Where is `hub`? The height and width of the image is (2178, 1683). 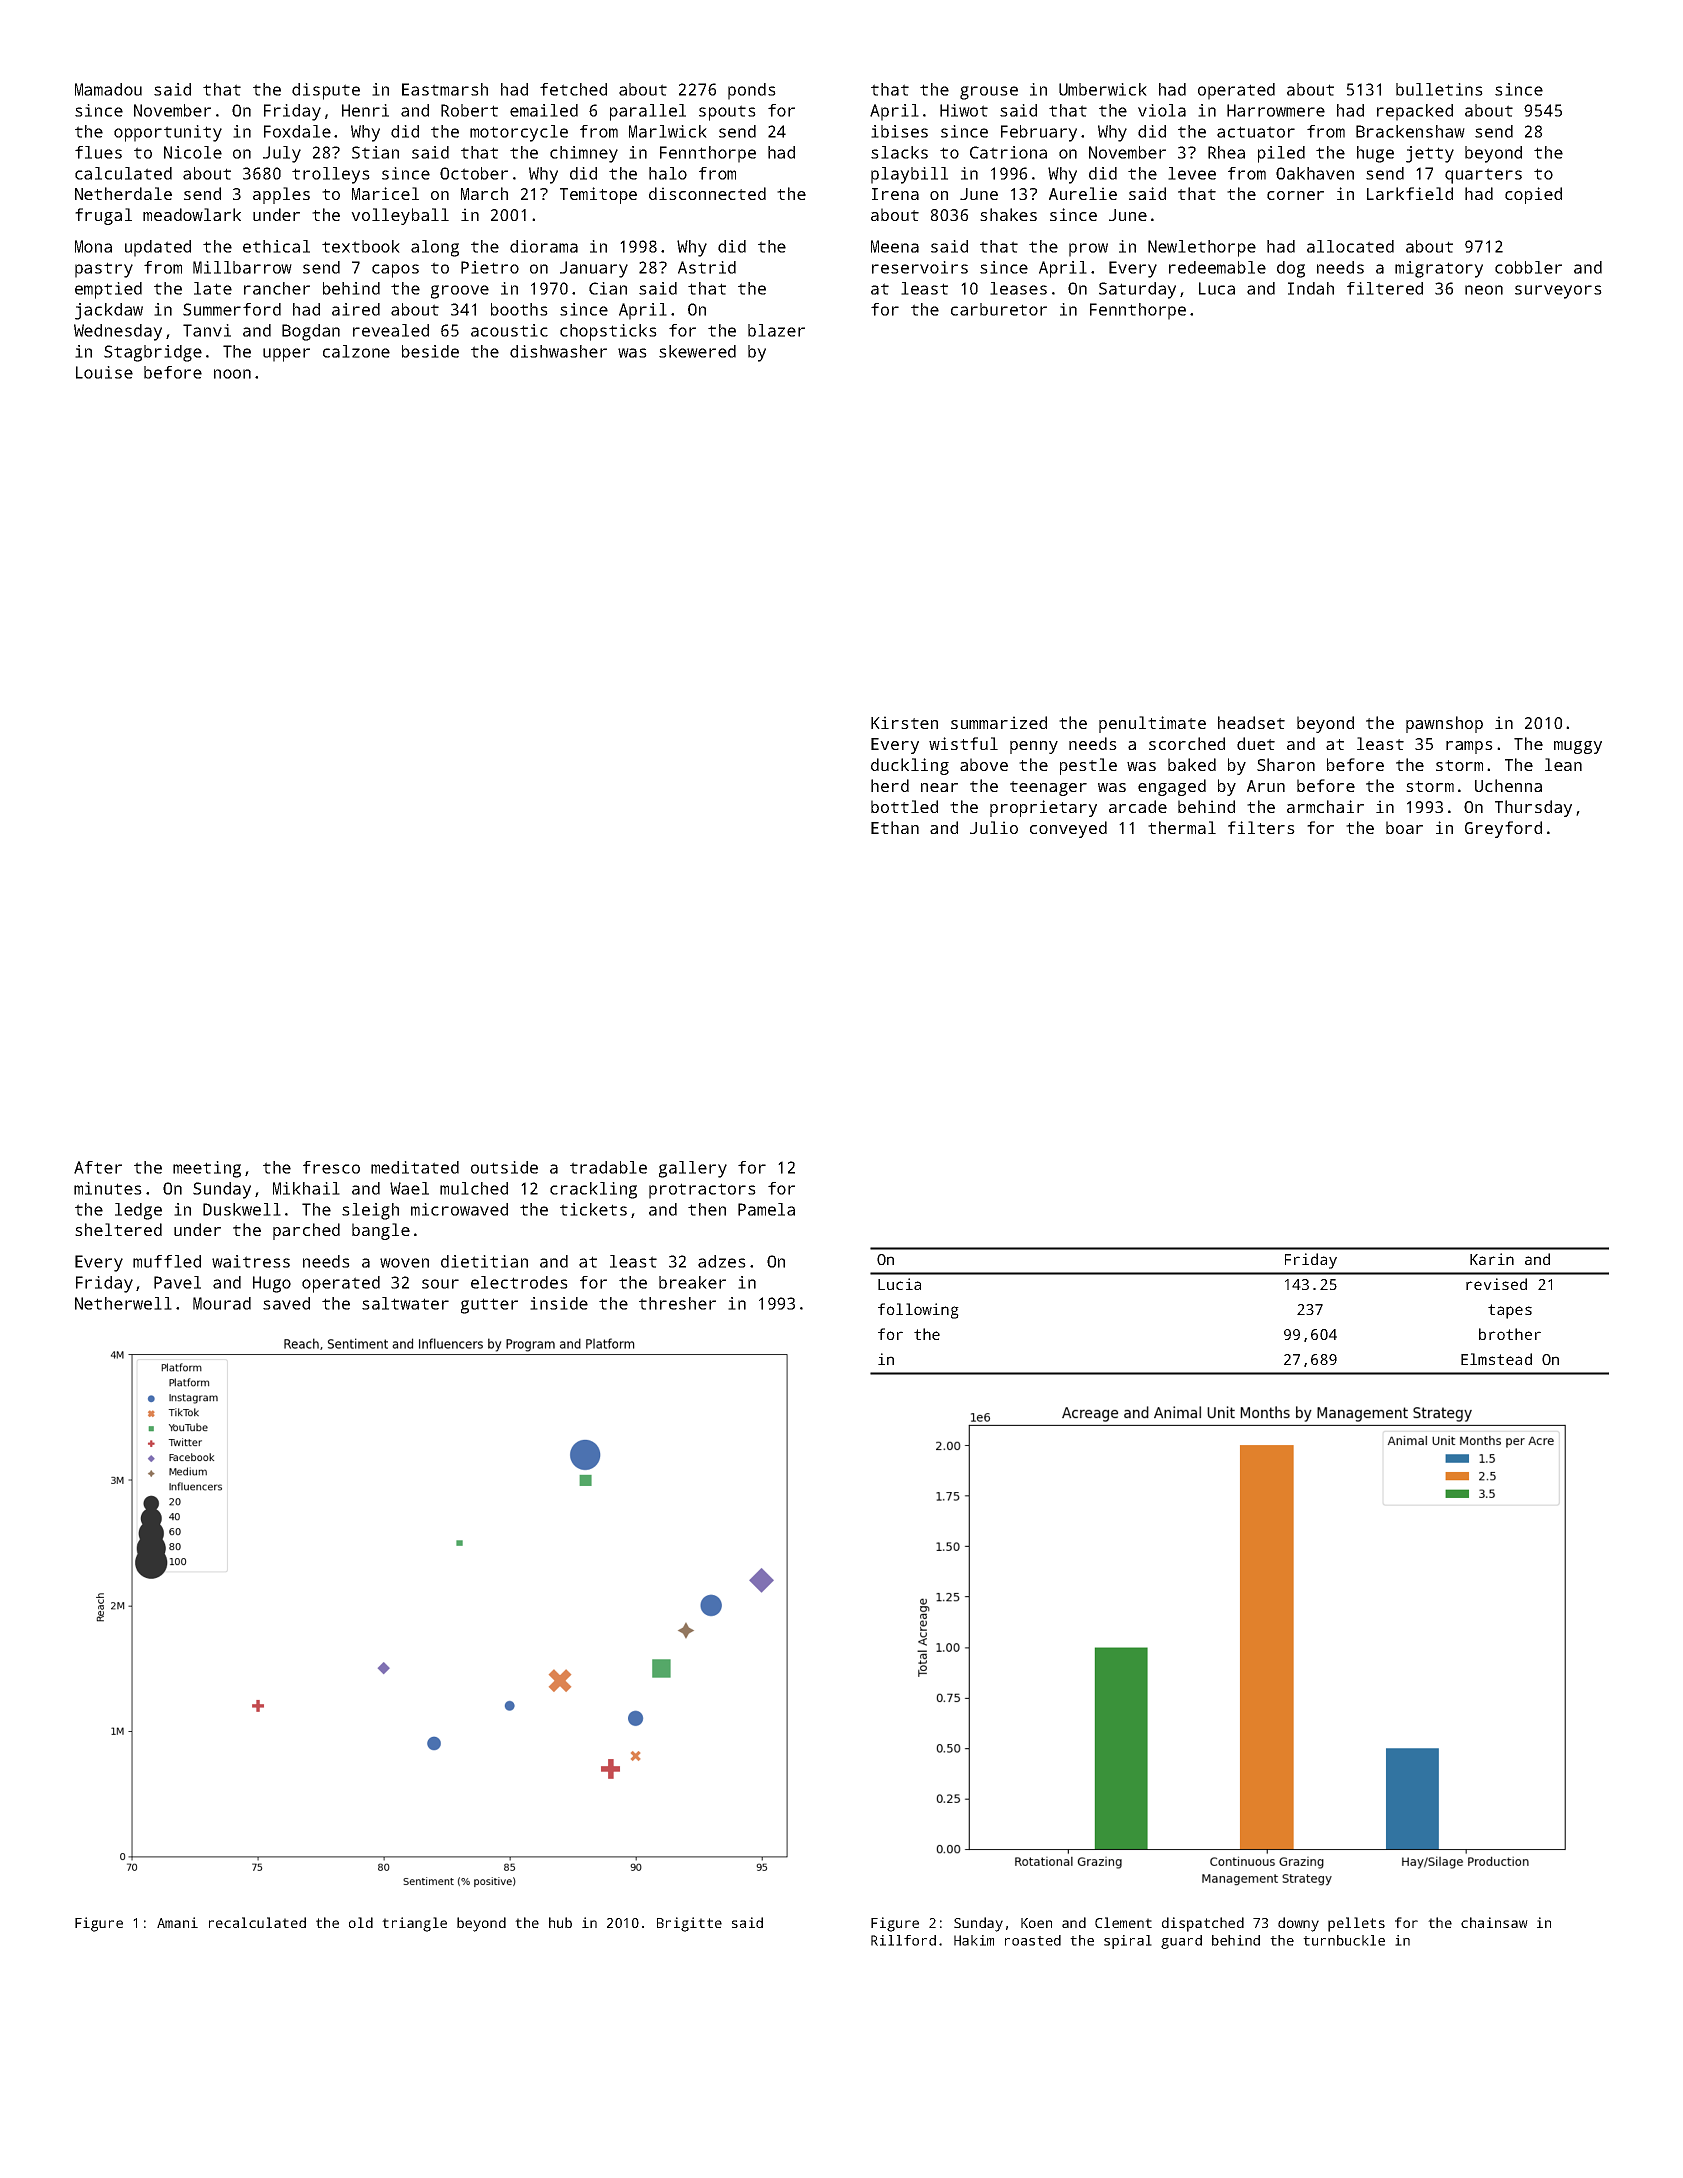
hub is located at coordinates (560, 1922).
